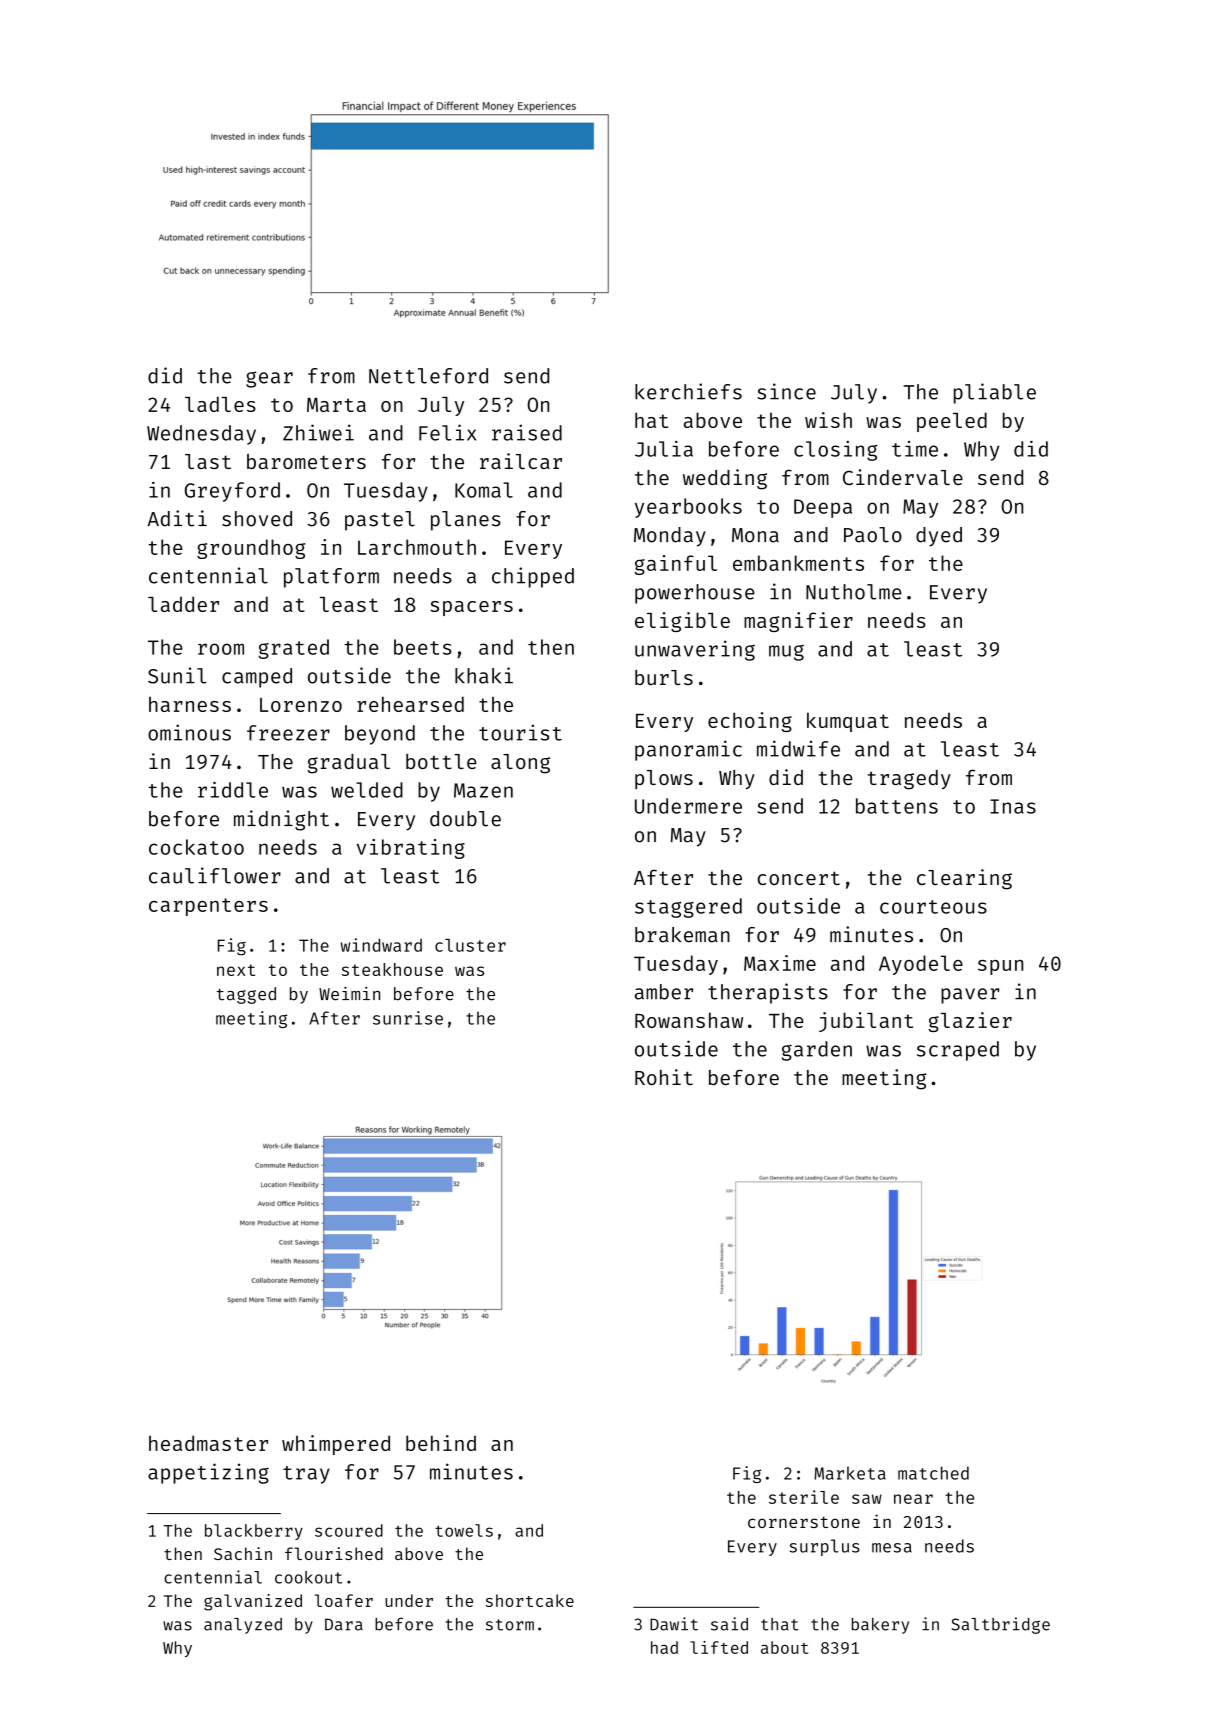  What do you see at coordinates (688, 391) in the screenshot?
I see `kerchiefs` at bounding box center [688, 391].
